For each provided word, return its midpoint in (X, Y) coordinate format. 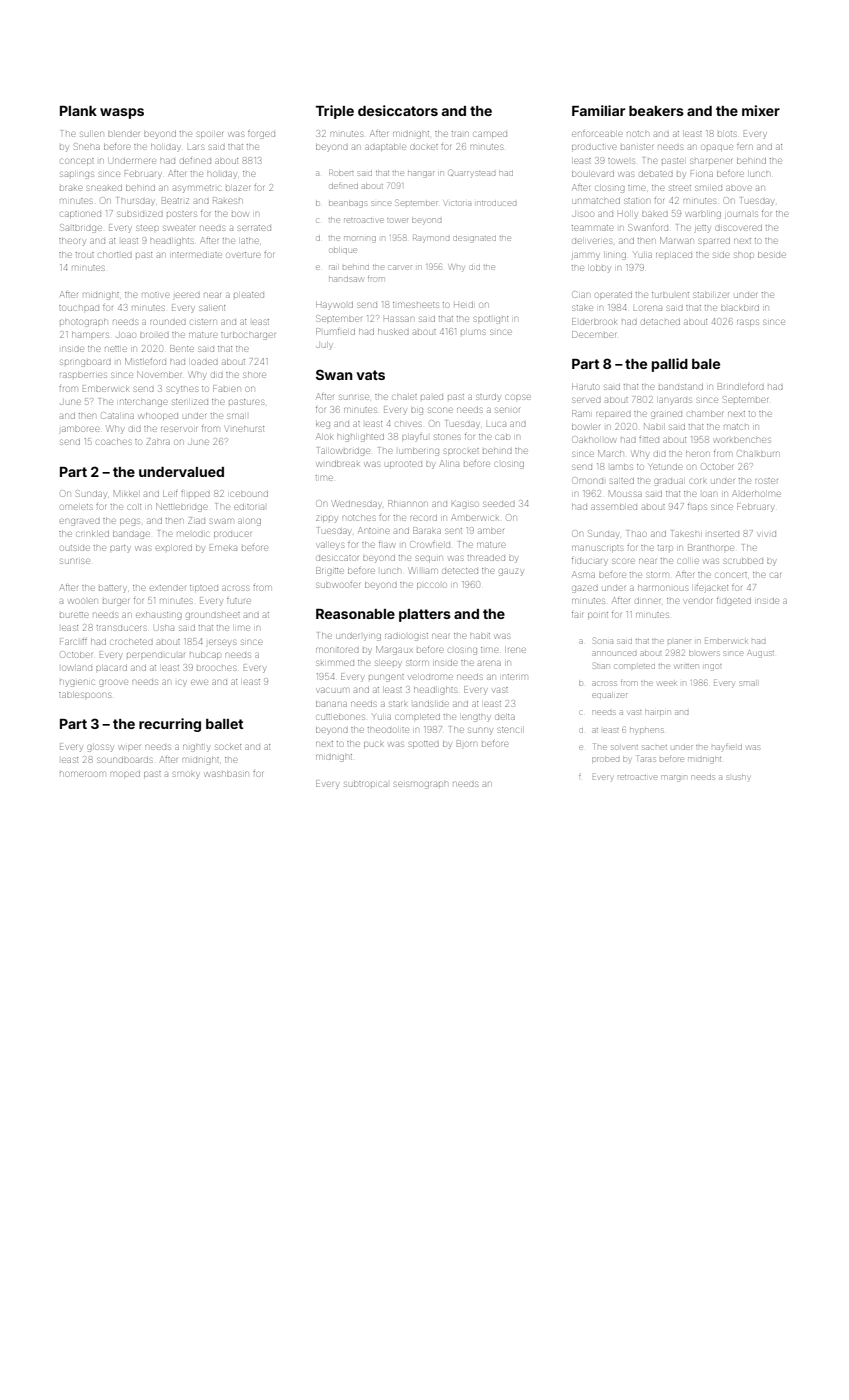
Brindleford (741, 387)
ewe (199, 682)
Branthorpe (711, 547)
